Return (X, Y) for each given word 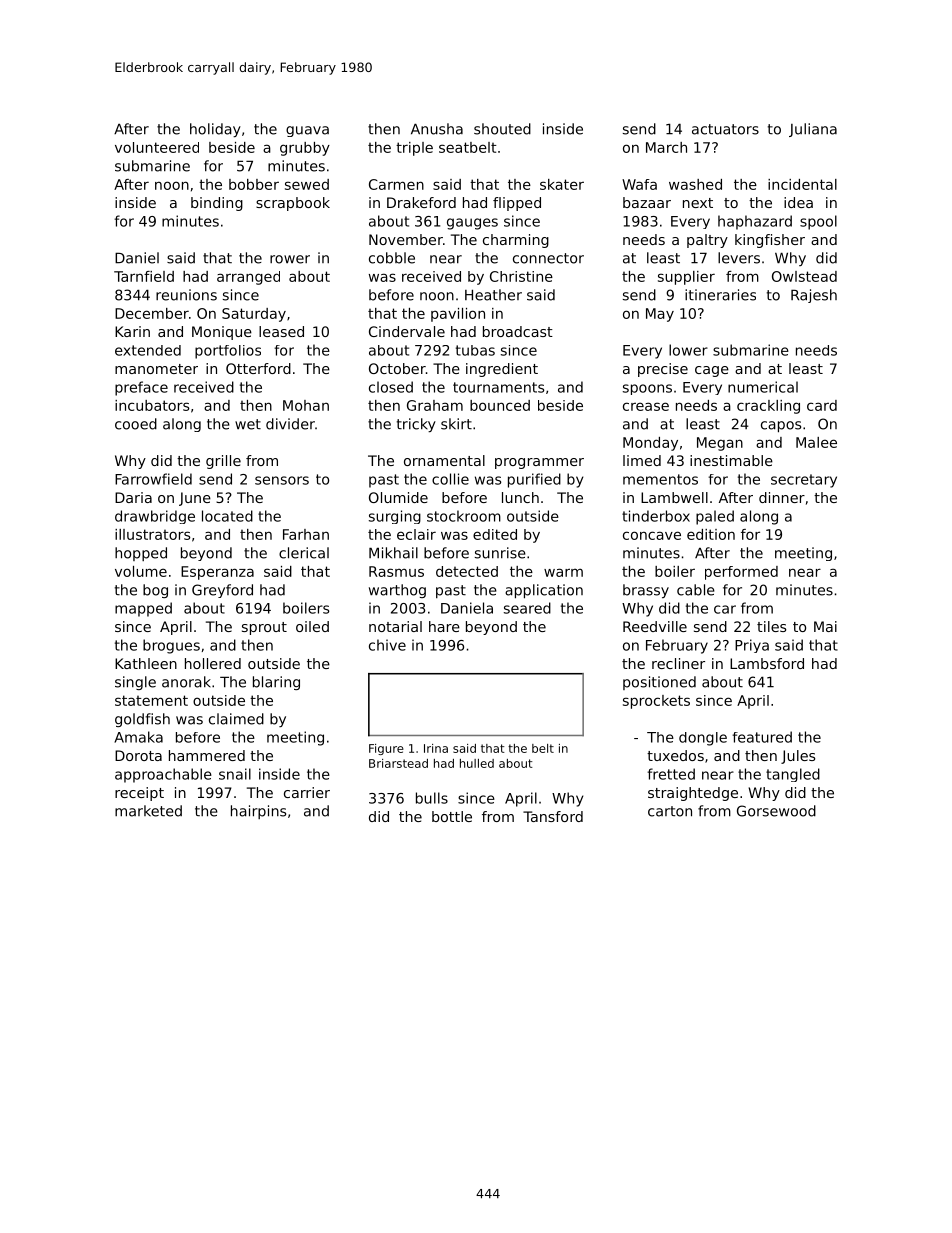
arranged (248, 278)
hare (444, 626)
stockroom (464, 516)
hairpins (258, 812)
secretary (804, 481)
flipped (517, 204)
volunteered (157, 147)
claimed (236, 719)
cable (696, 590)
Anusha (437, 129)
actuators (725, 129)
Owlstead (804, 276)
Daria (133, 497)
